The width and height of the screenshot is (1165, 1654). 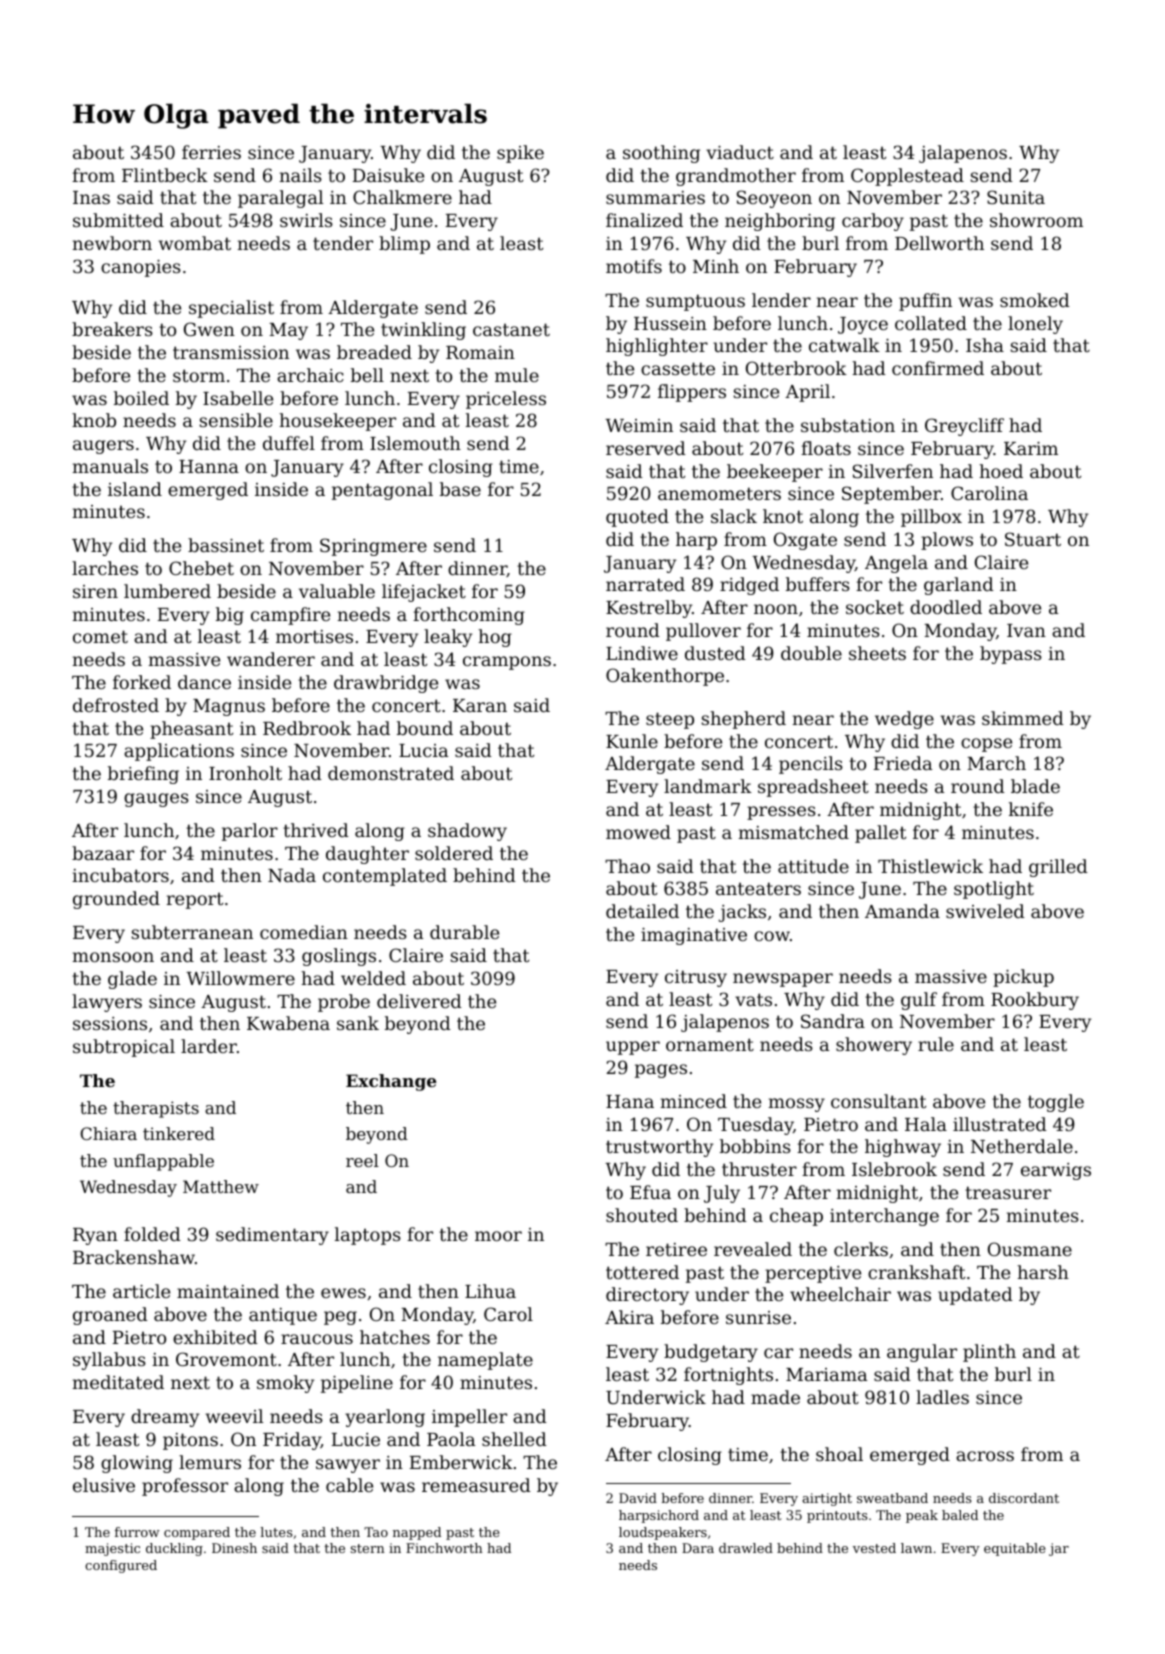 What do you see at coordinates (926, 1124) in the screenshot?
I see `Hala` at bounding box center [926, 1124].
